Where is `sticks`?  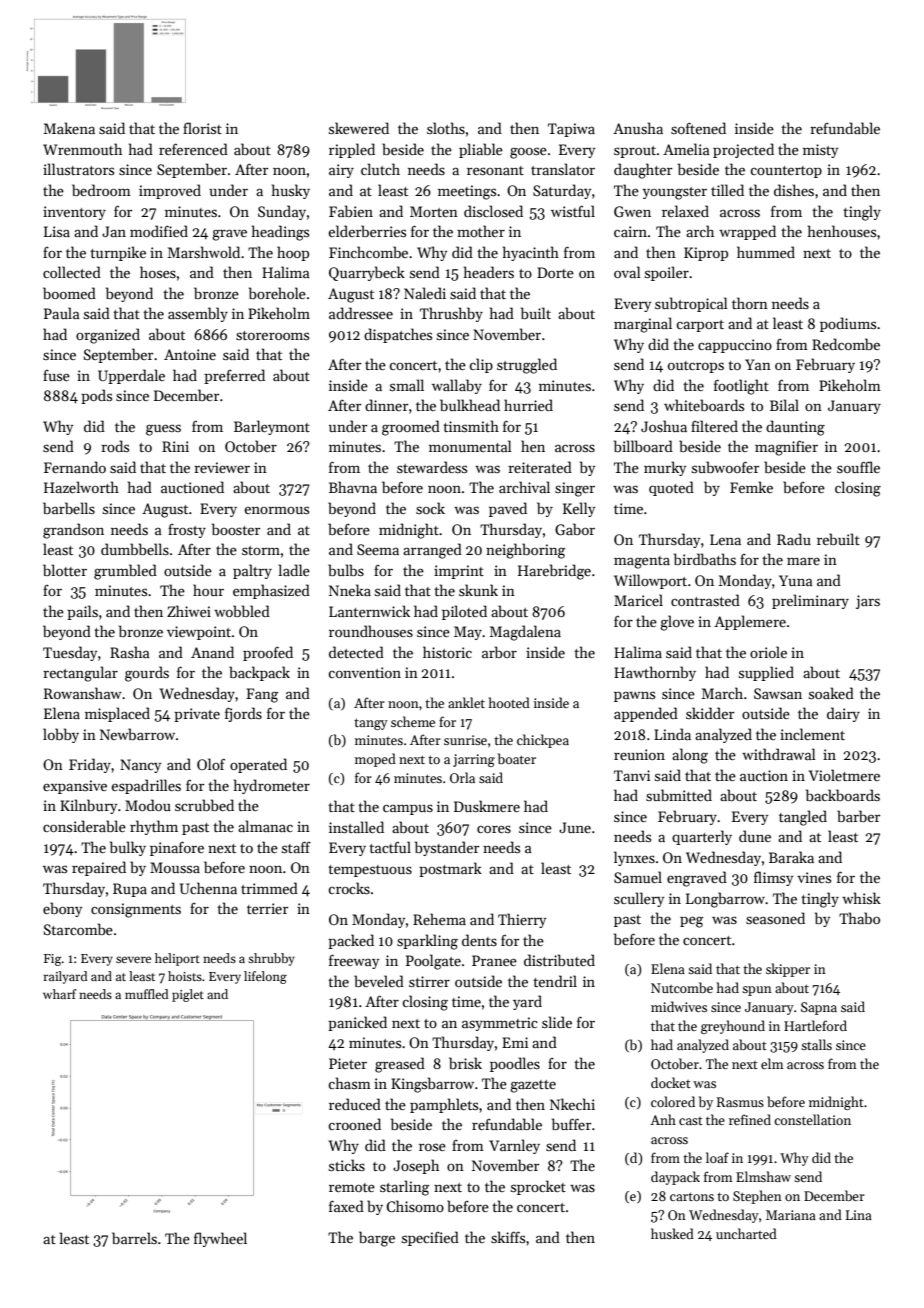
sticks is located at coordinates (347, 1165).
